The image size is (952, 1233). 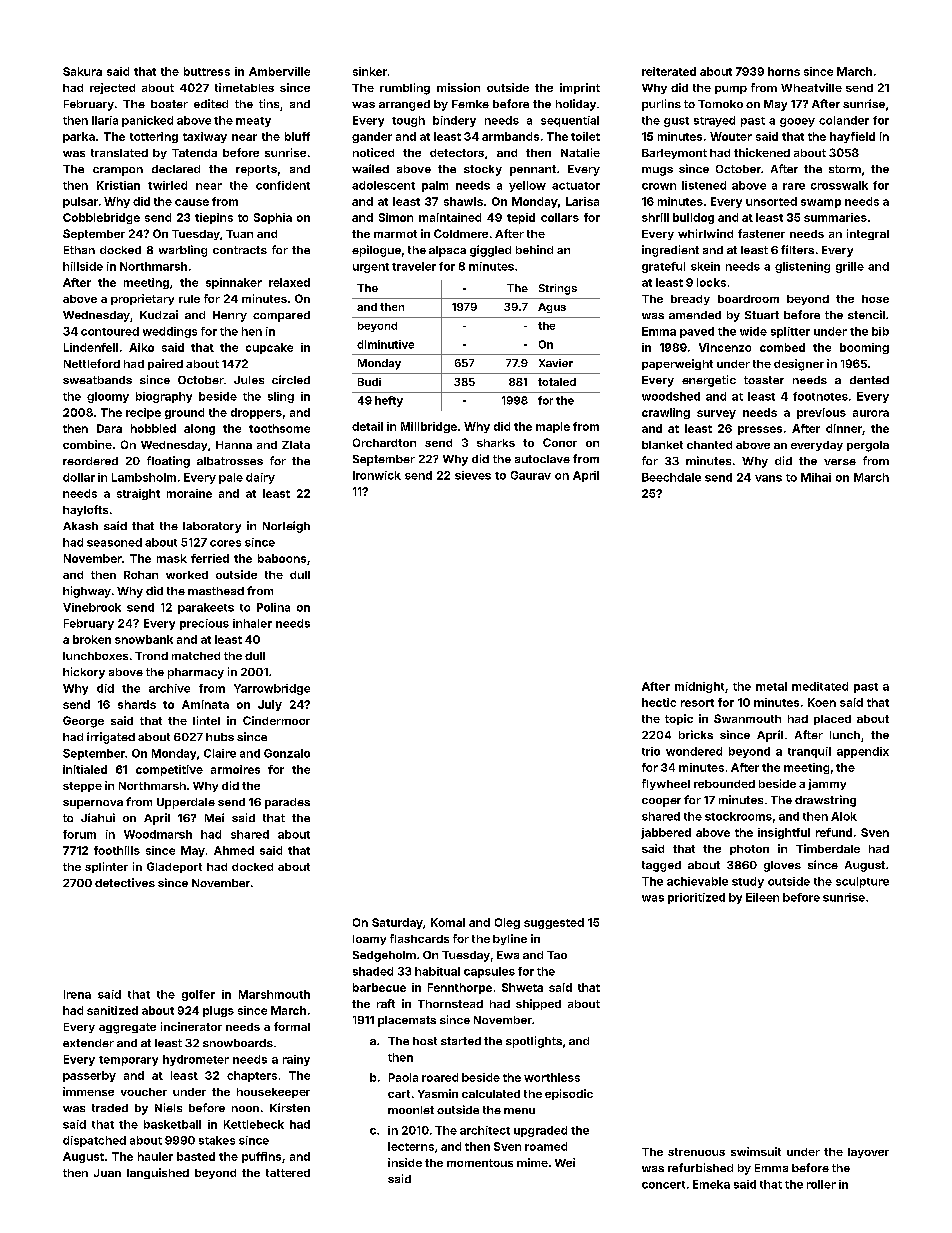 What do you see at coordinates (288, 1173) in the screenshot?
I see `tattered` at bounding box center [288, 1173].
